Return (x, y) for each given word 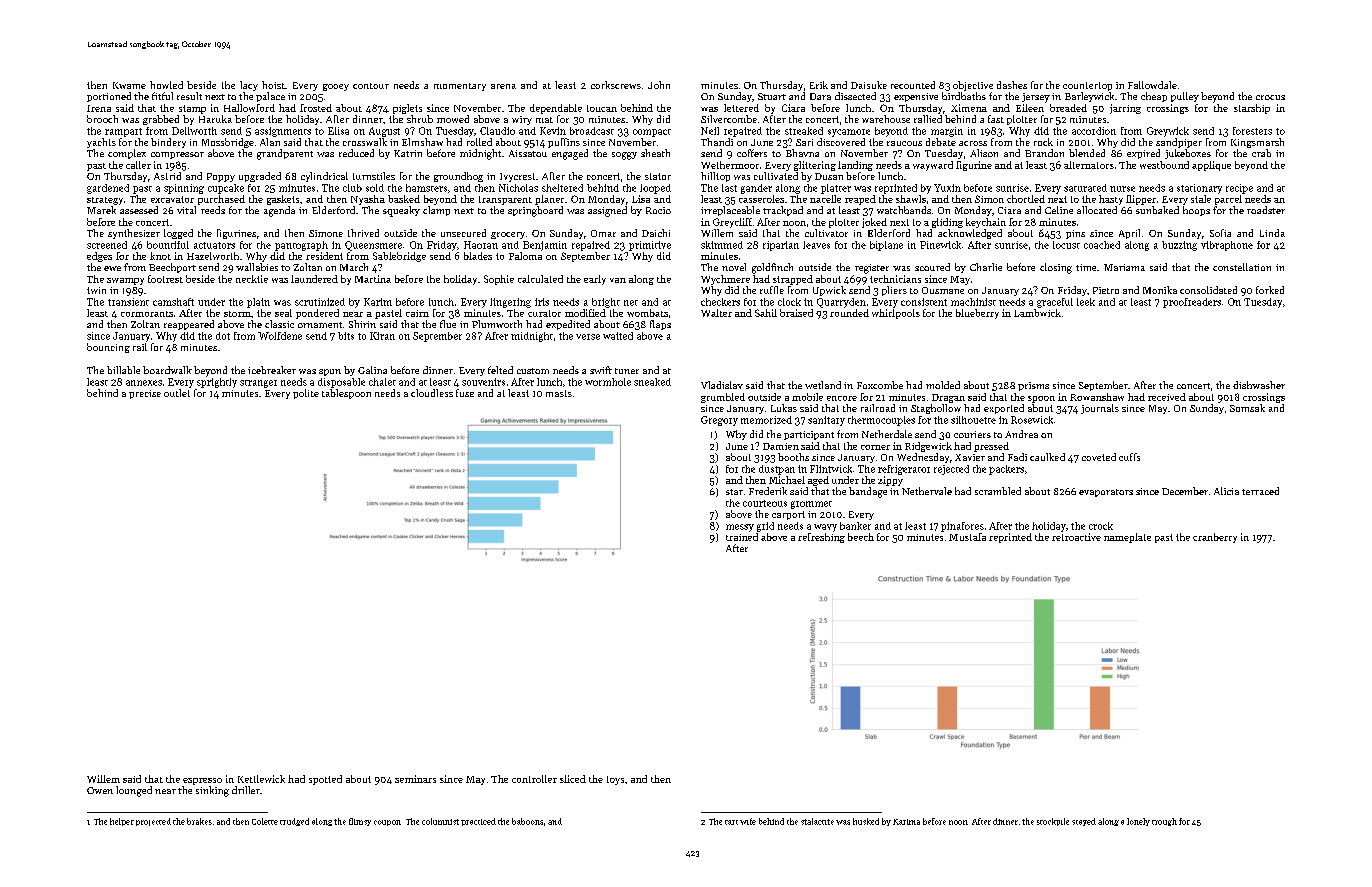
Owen (100, 790)
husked (866, 821)
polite (306, 394)
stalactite (817, 821)
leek (1086, 302)
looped (655, 189)
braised (796, 313)
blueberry (977, 314)
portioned (109, 97)
